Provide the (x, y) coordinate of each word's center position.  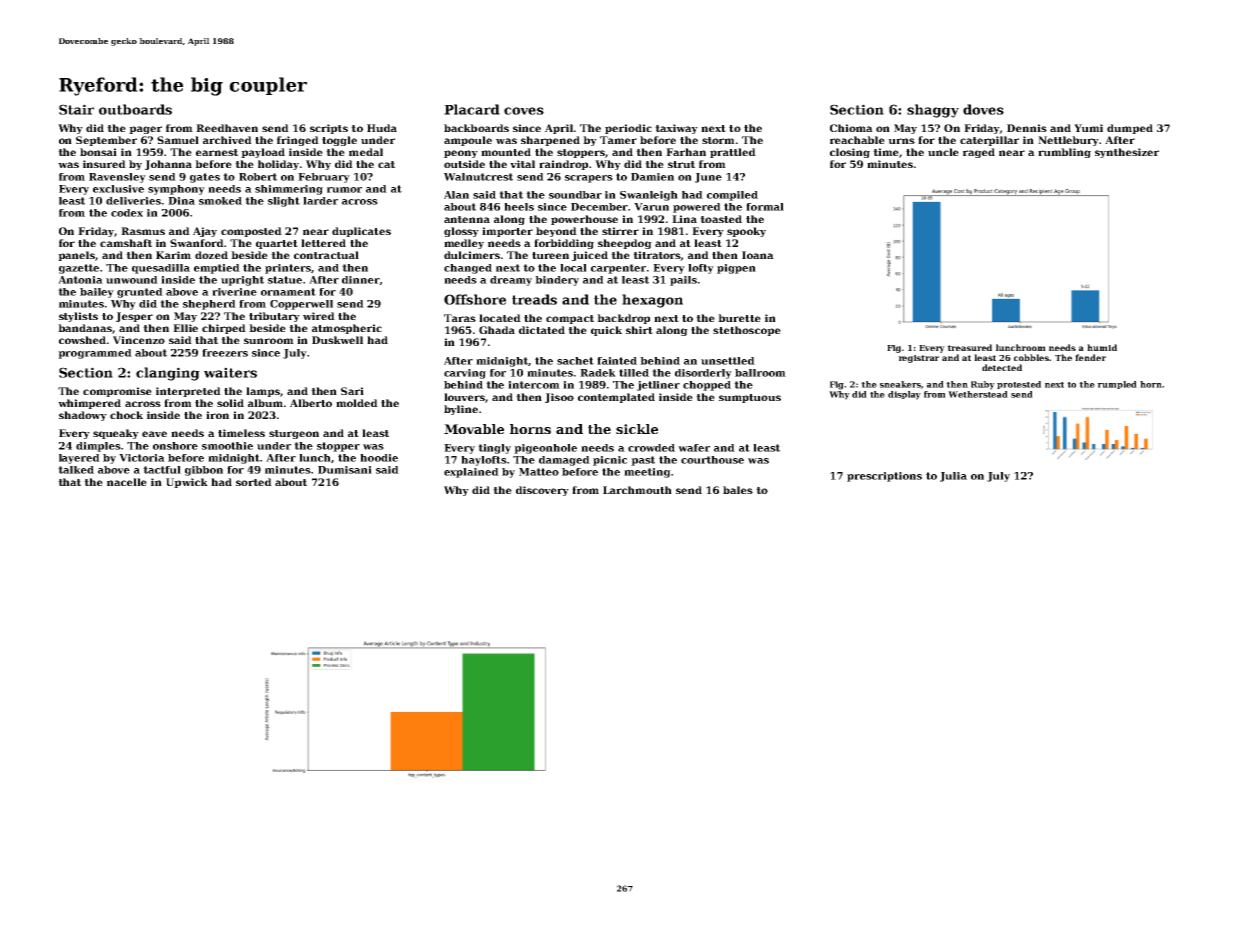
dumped (1130, 129)
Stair (76, 109)
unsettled (728, 361)
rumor (344, 190)
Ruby (983, 385)
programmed (95, 354)
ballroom (760, 373)
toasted (721, 219)
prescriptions (884, 477)
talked (76, 470)
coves (524, 111)
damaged (564, 461)
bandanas (85, 328)
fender (1090, 357)
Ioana (758, 255)
